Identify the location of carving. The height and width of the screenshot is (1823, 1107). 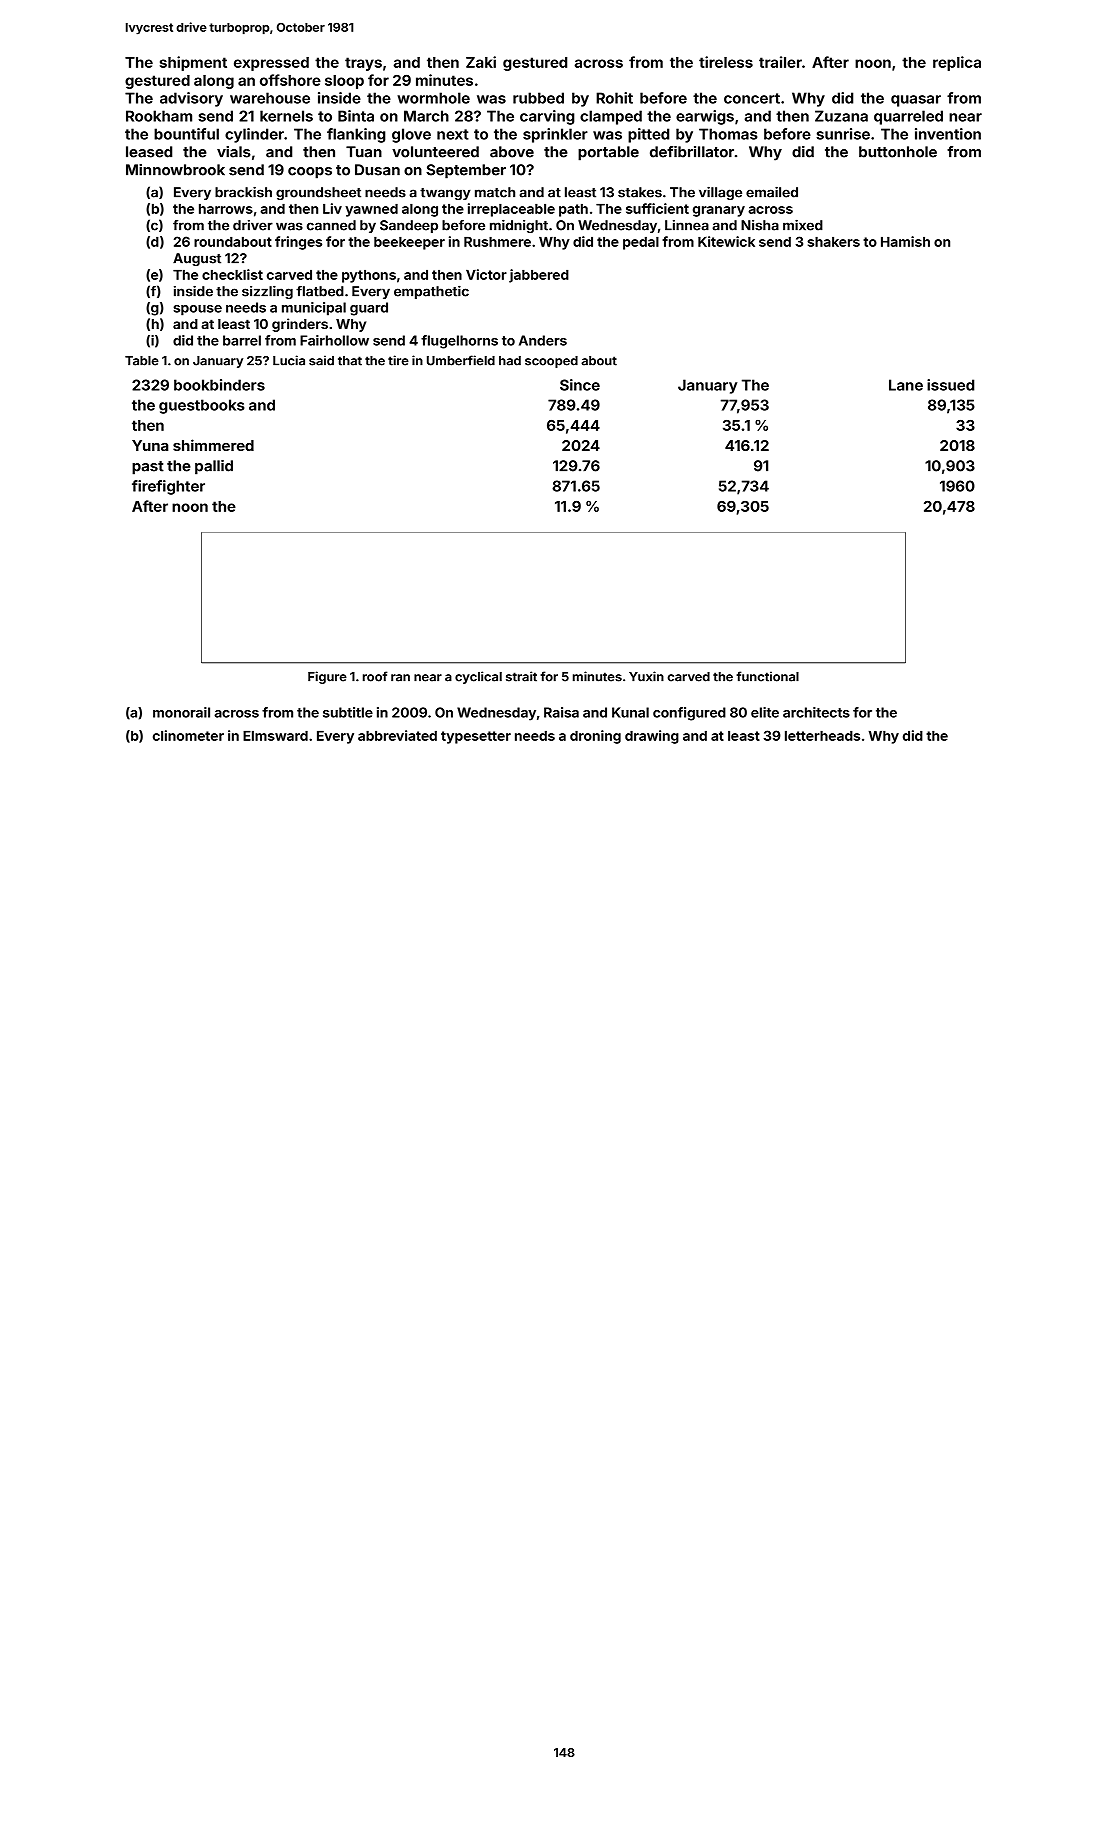
(547, 117).
